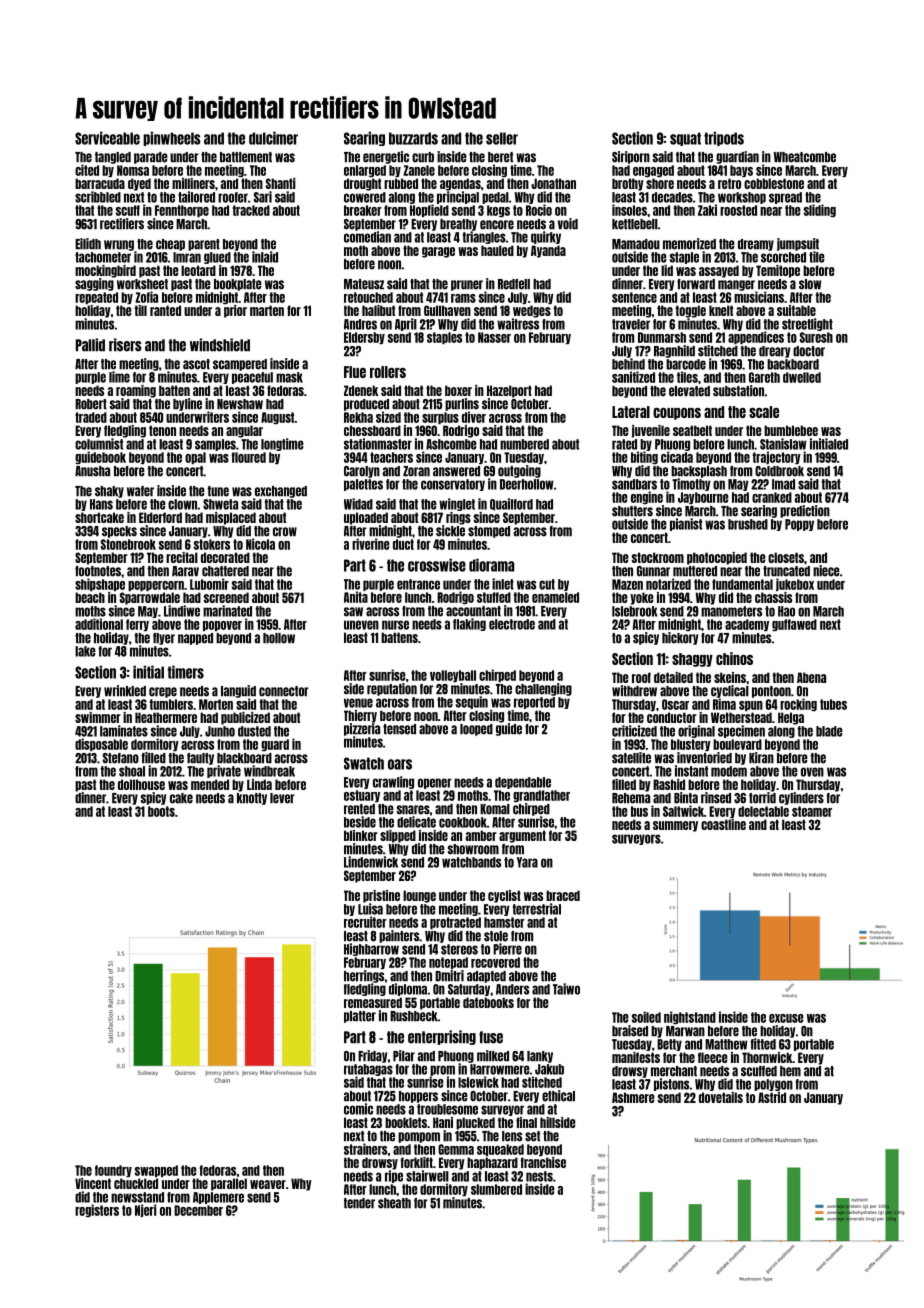  What do you see at coordinates (93, 1183) in the image?
I see `Vincent` at bounding box center [93, 1183].
